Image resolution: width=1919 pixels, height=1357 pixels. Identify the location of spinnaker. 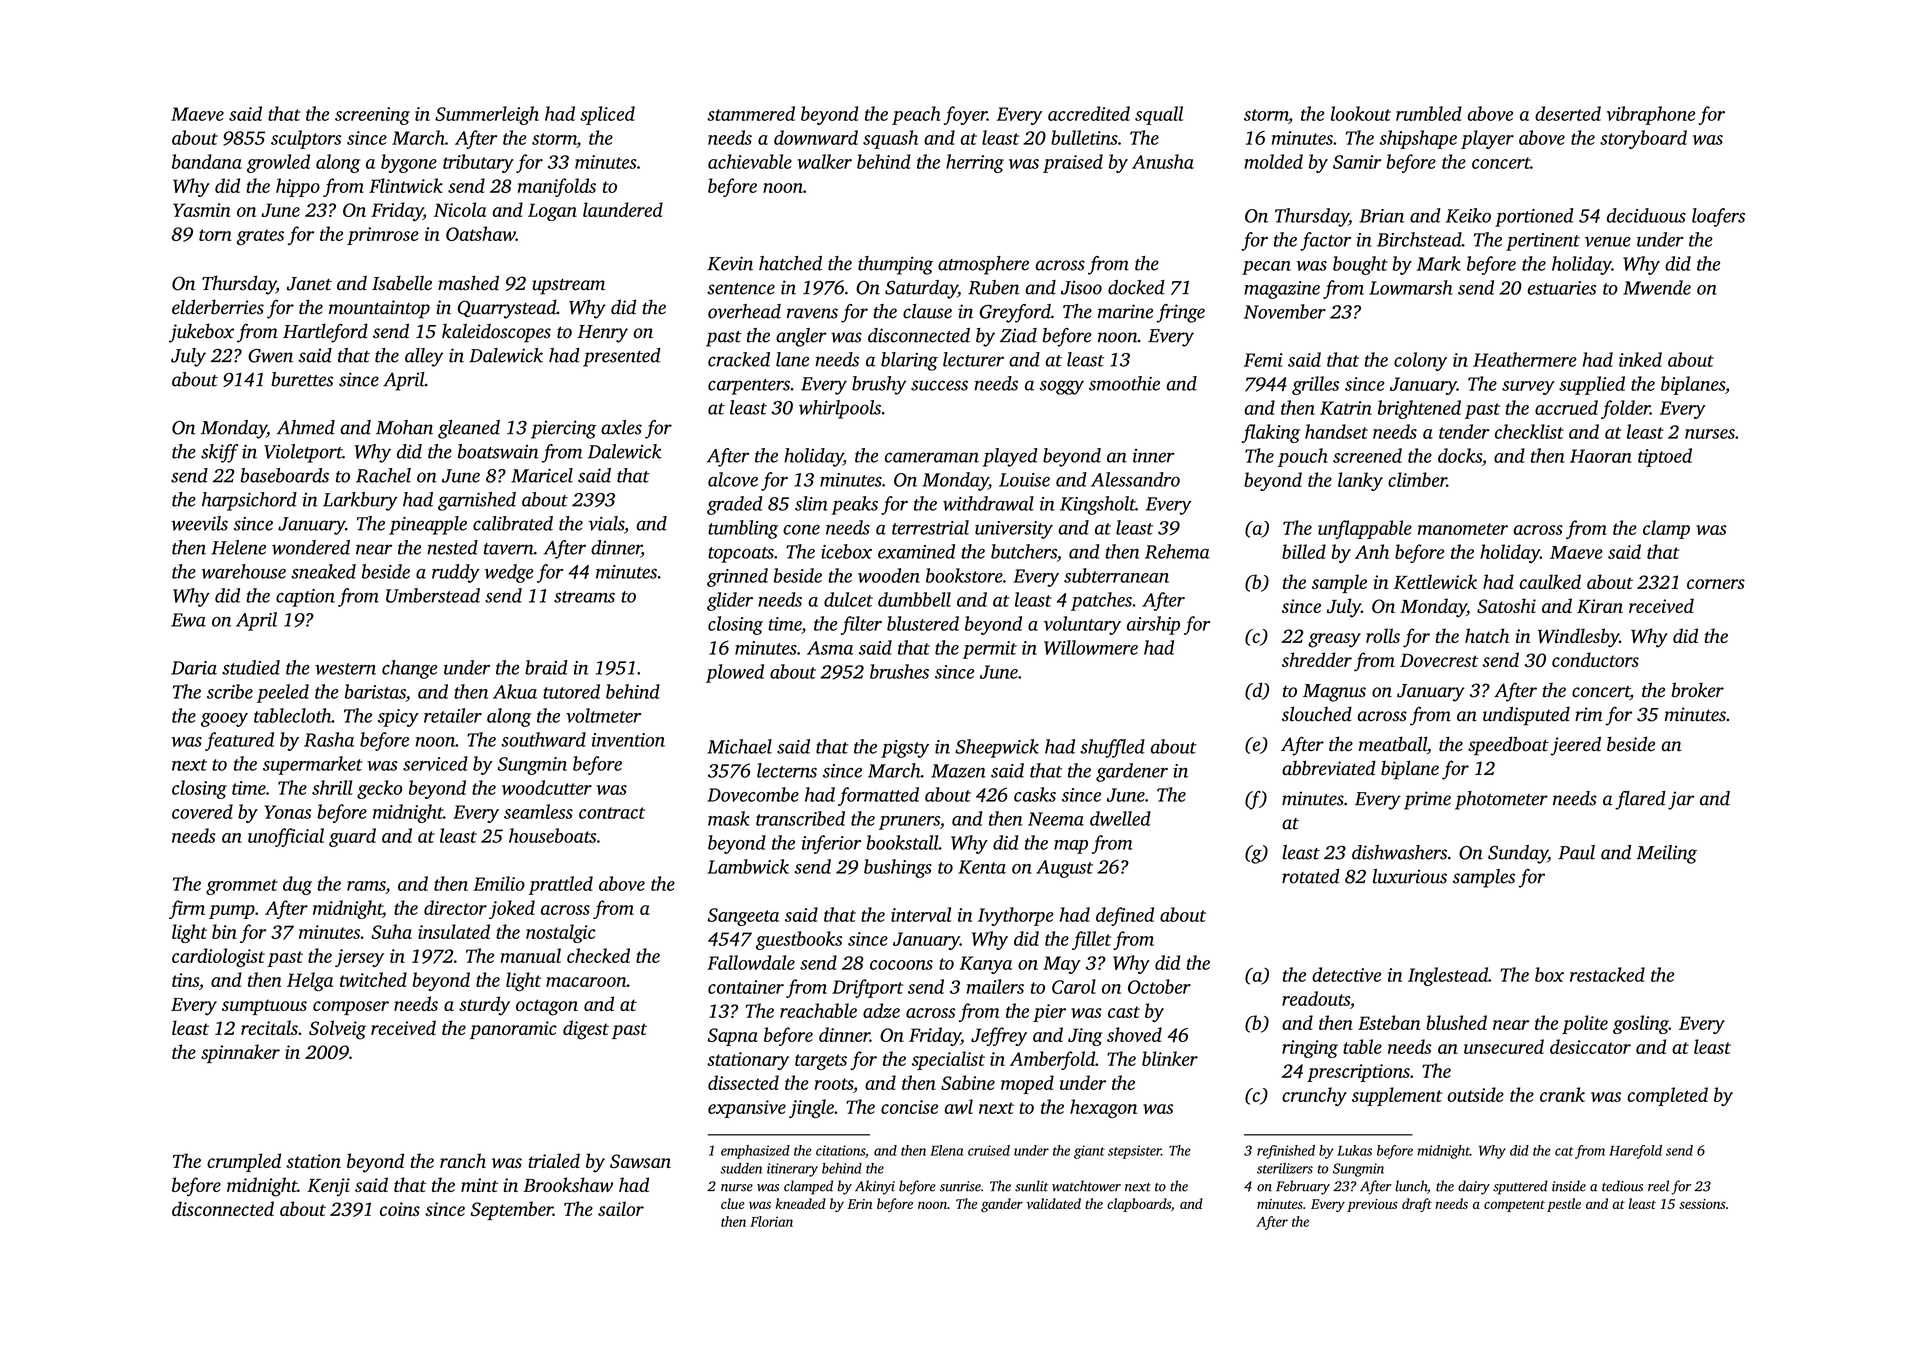
(240, 1053).
